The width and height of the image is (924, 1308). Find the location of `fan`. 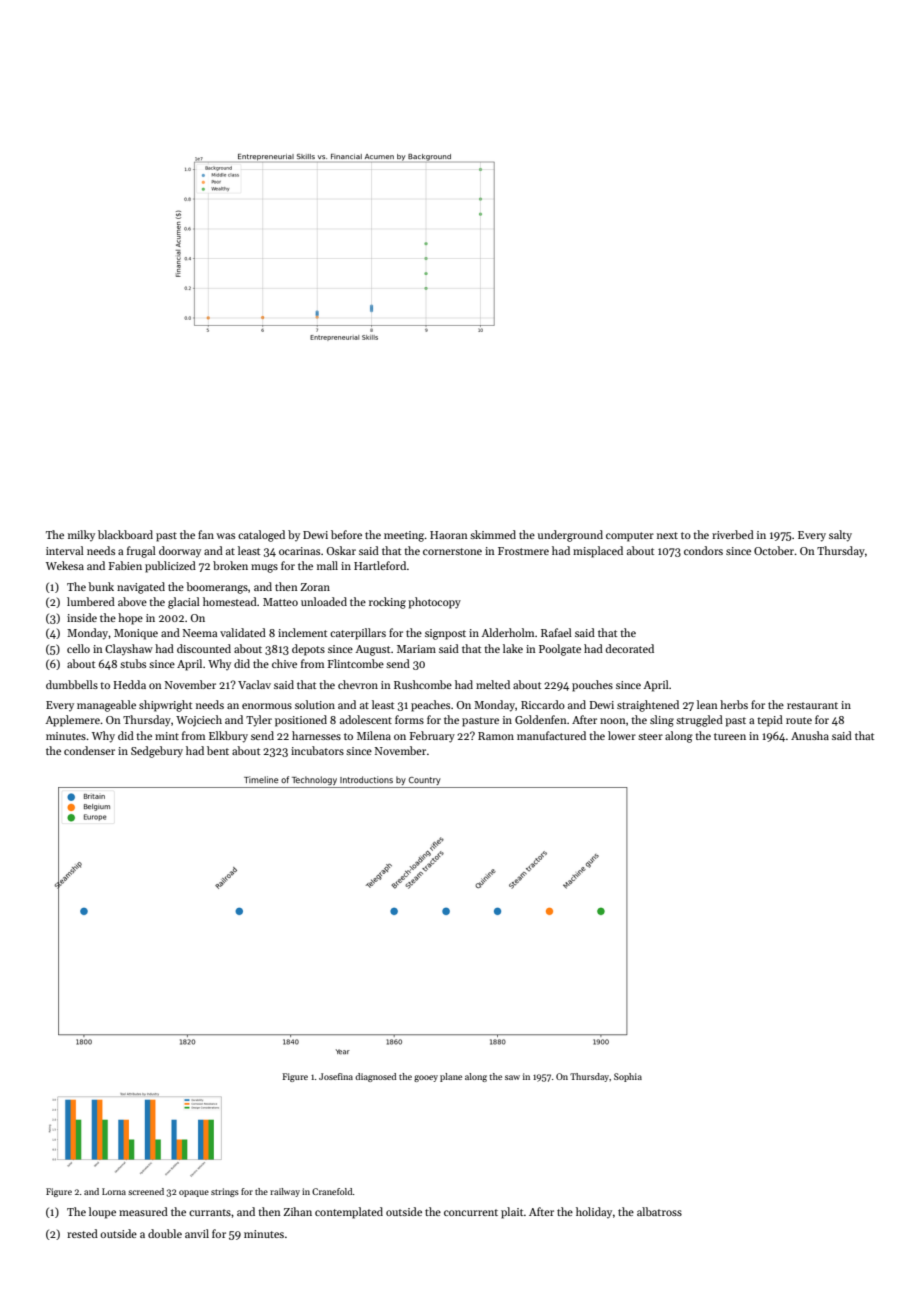

fan is located at coordinates (206, 534).
